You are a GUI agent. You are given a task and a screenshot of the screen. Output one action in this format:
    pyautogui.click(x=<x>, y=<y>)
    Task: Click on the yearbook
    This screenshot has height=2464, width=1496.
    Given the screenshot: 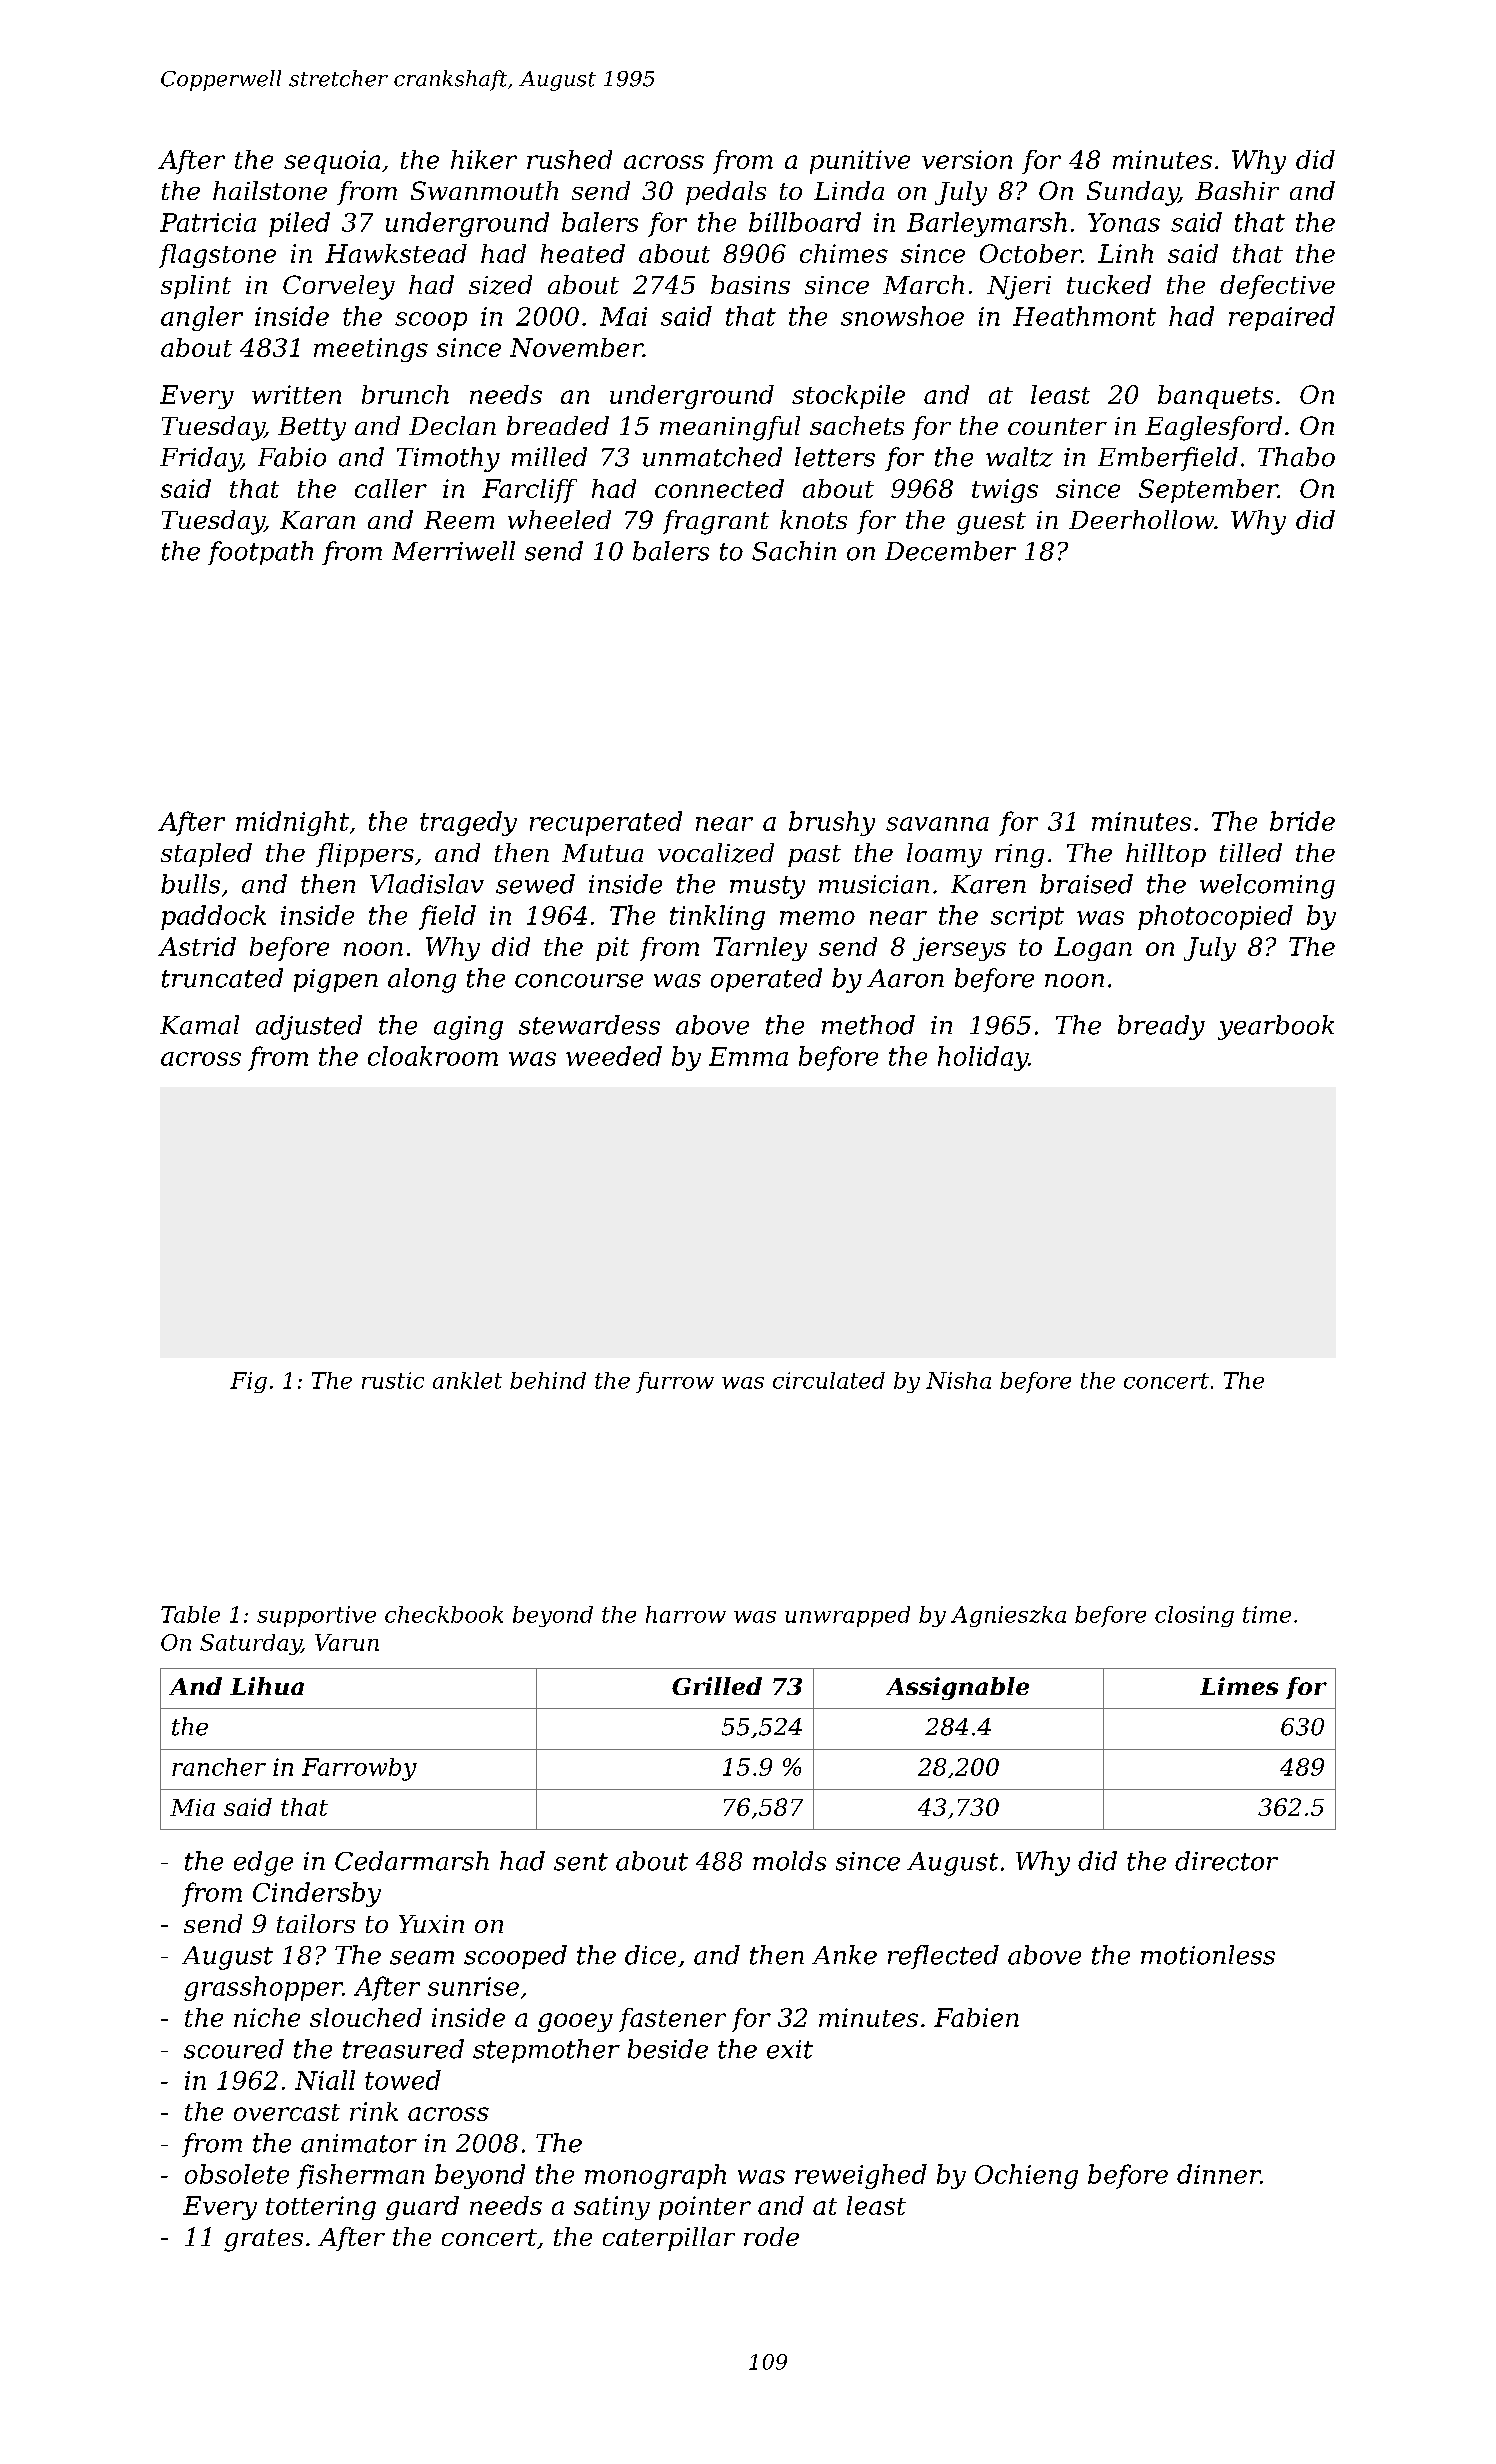 What is the action you would take?
    pyautogui.click(x=1276, y=1027)
